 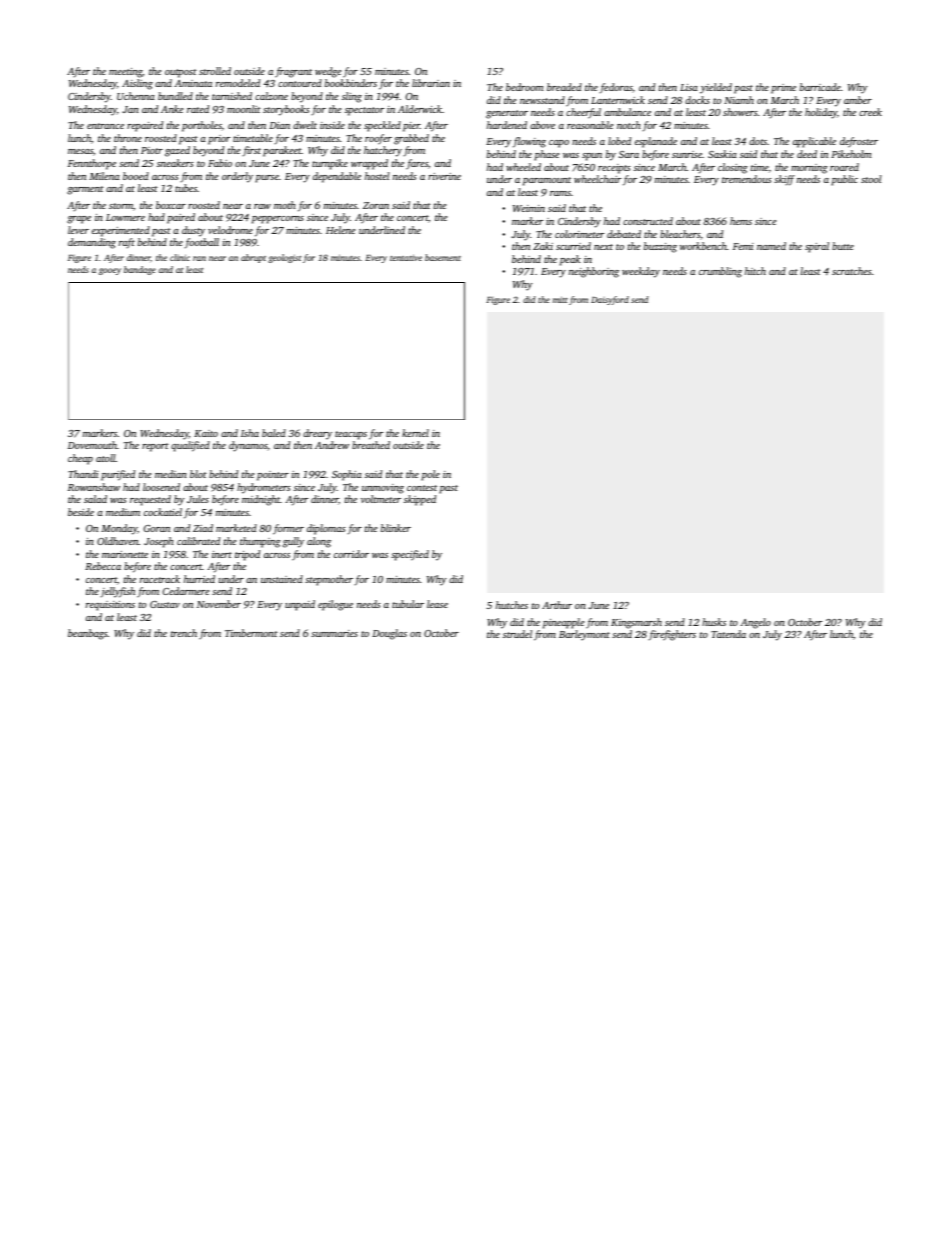 What do you see at coordinates (852, 271) in the image?
I see `scratches` at bounding box center [852, 271].
